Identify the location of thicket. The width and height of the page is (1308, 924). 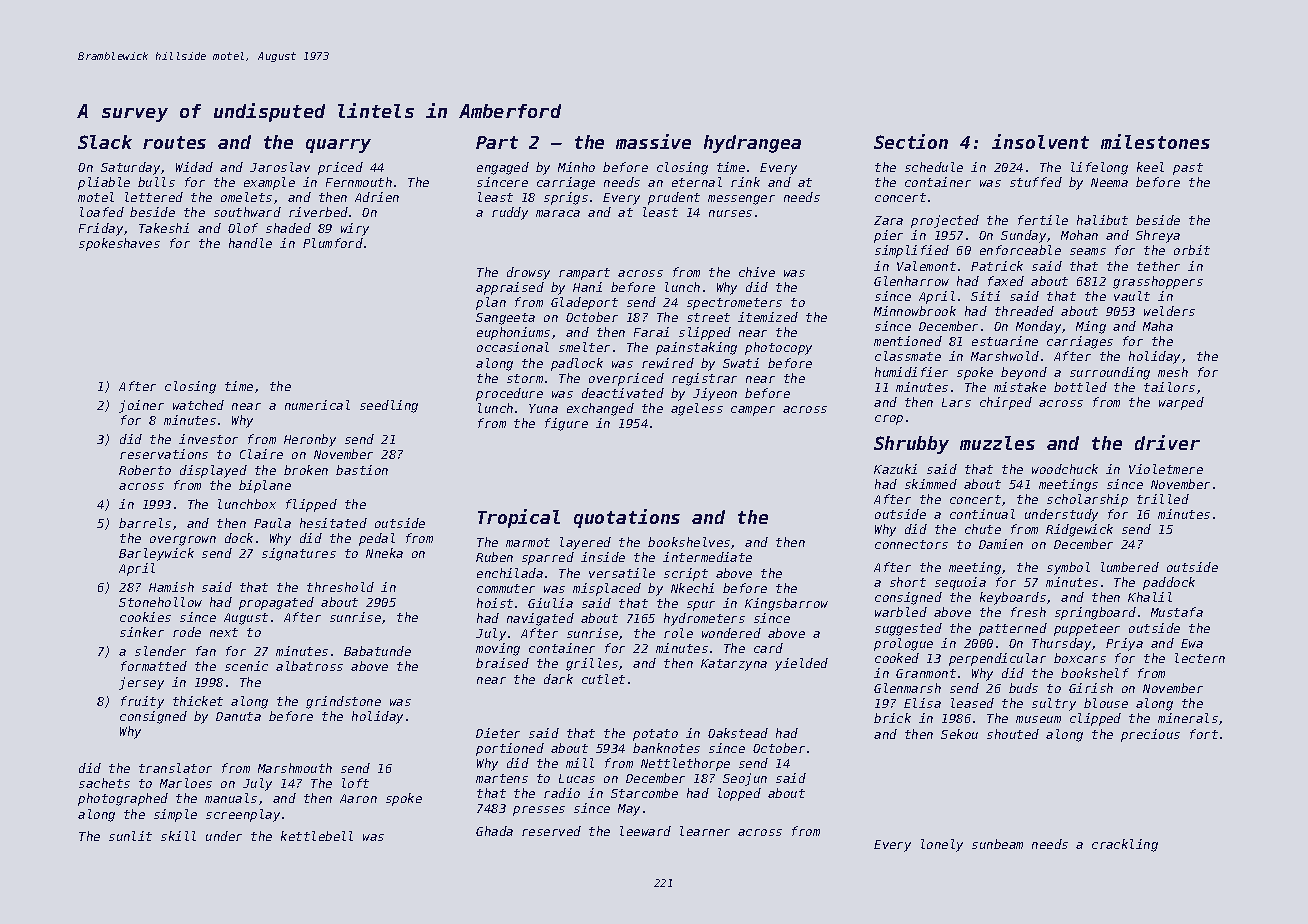
(198, 701).
